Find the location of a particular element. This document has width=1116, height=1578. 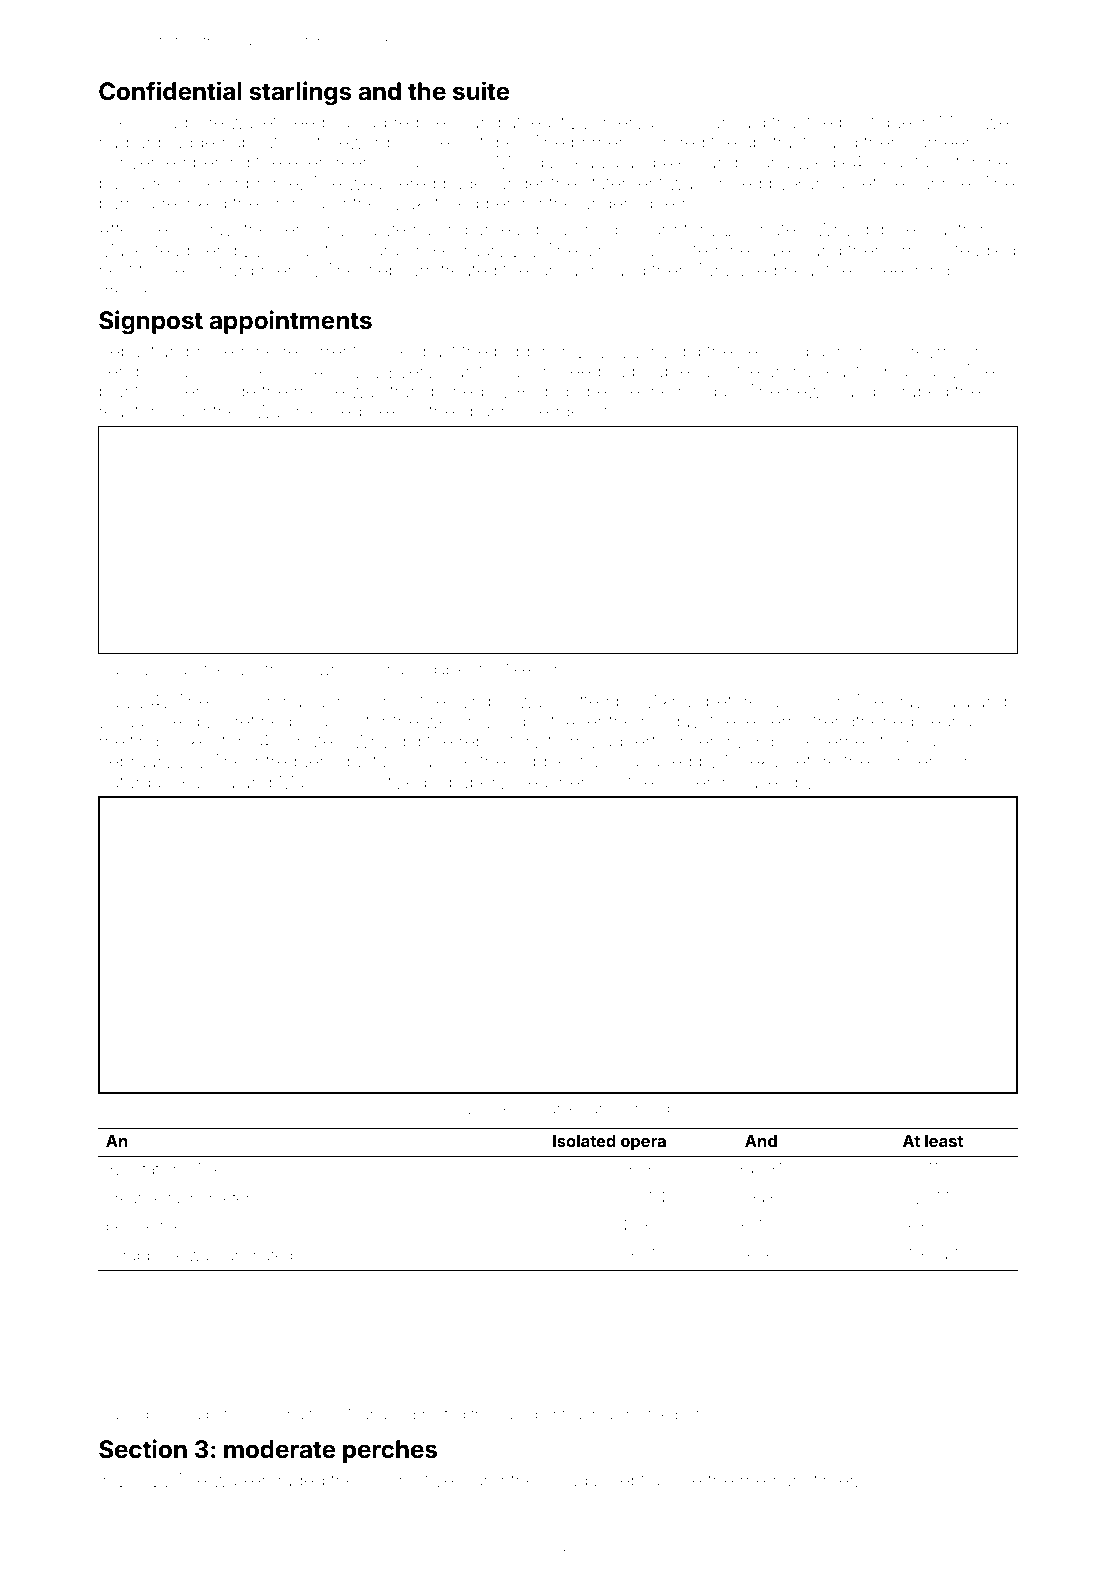

suite is located at coordinates (481, 91).
